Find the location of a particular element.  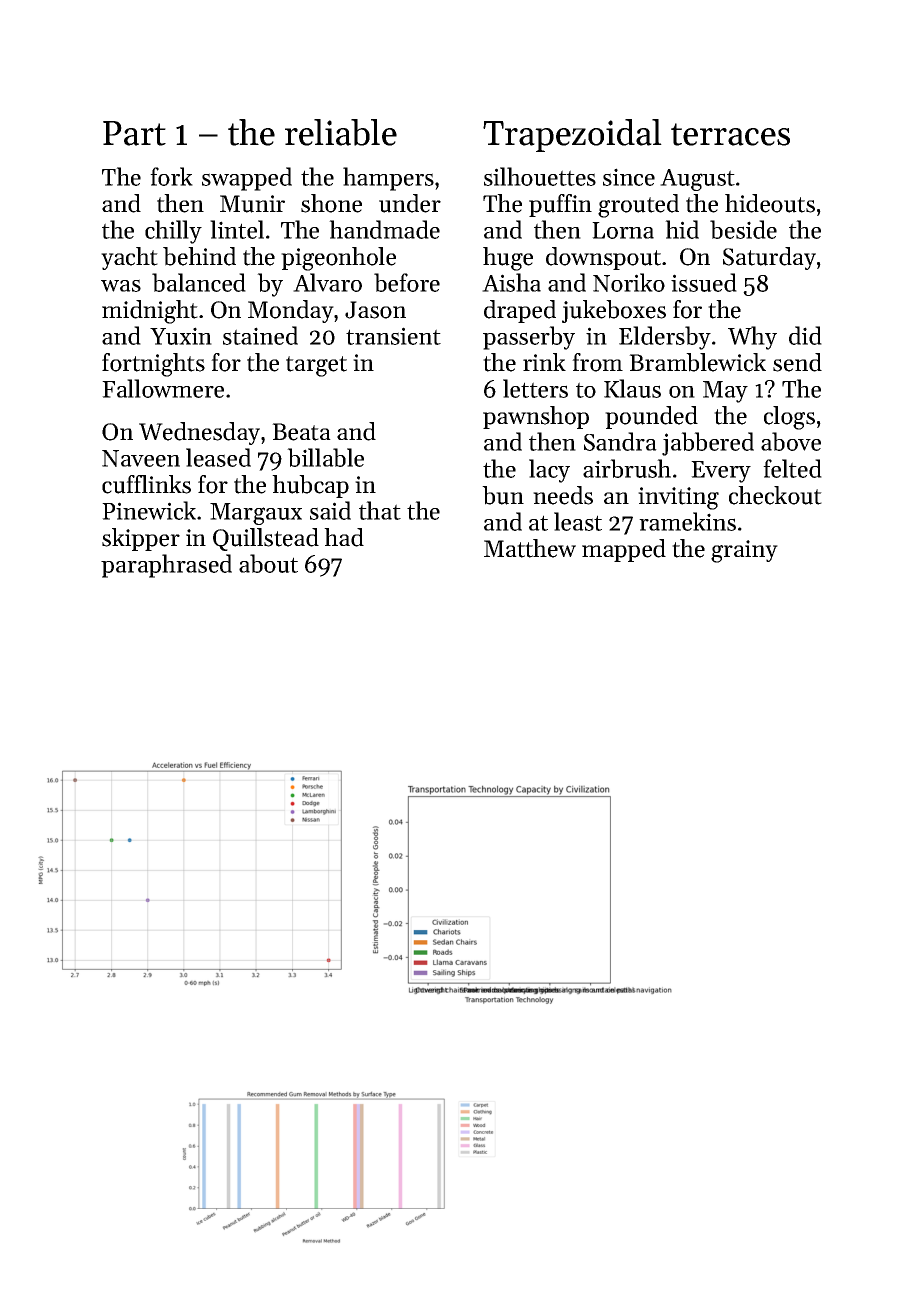

rink is located at coordinates (544, 362).
